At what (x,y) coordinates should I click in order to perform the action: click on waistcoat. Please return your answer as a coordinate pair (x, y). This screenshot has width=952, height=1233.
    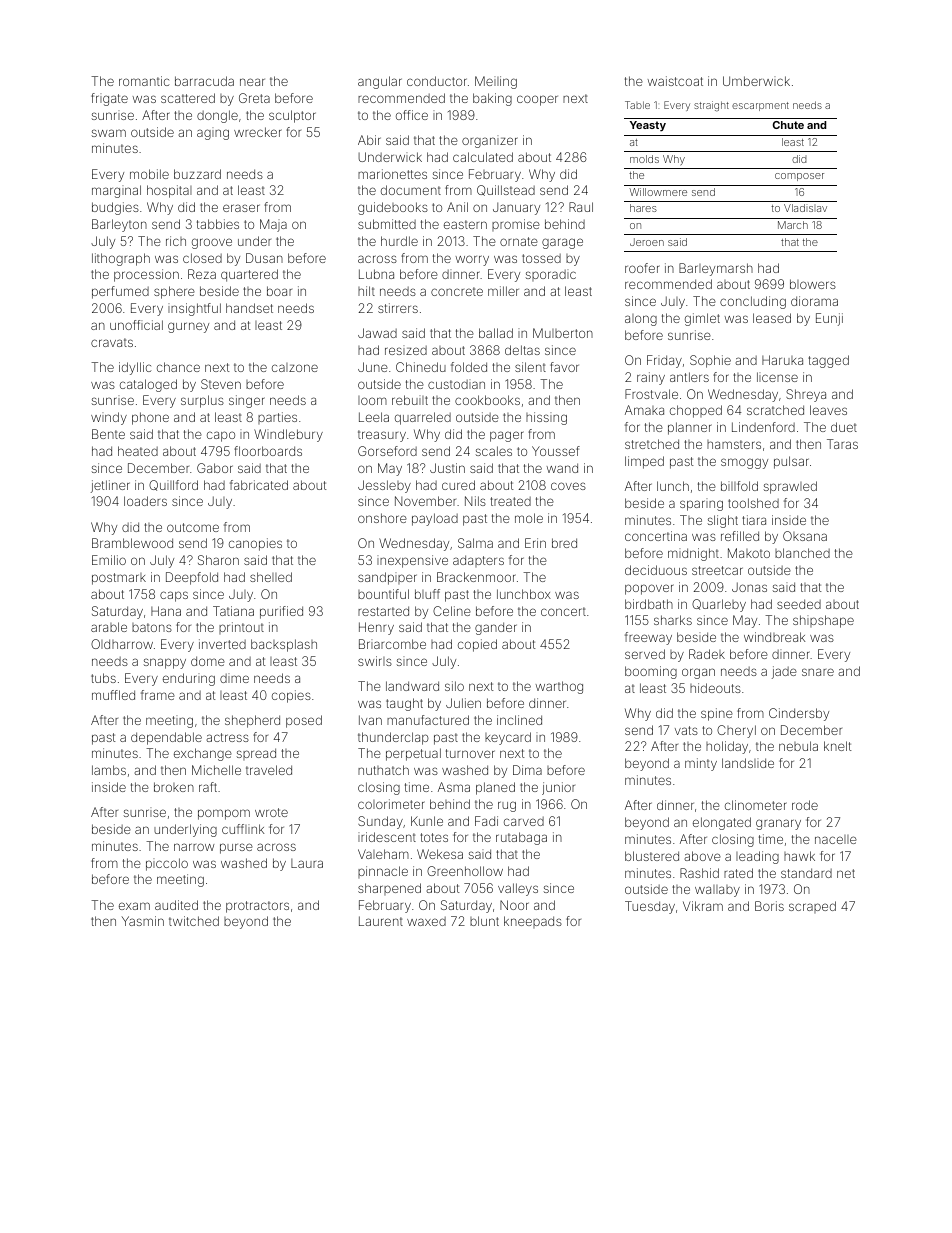
    Looking at the image, I should click on (675, 81).
